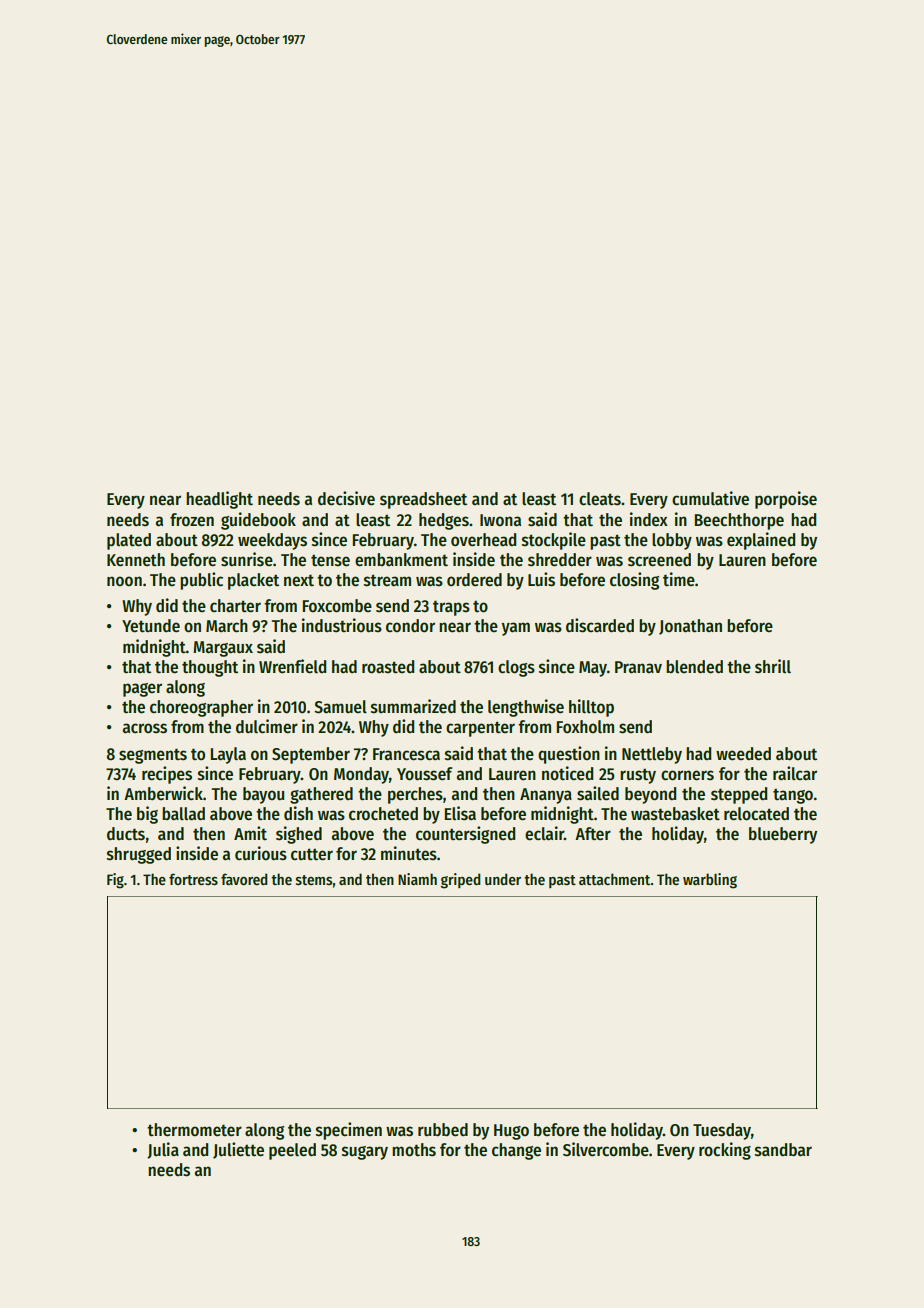 The image size is (924, 1308). I want to click on specimen, so click(349, 1131).
